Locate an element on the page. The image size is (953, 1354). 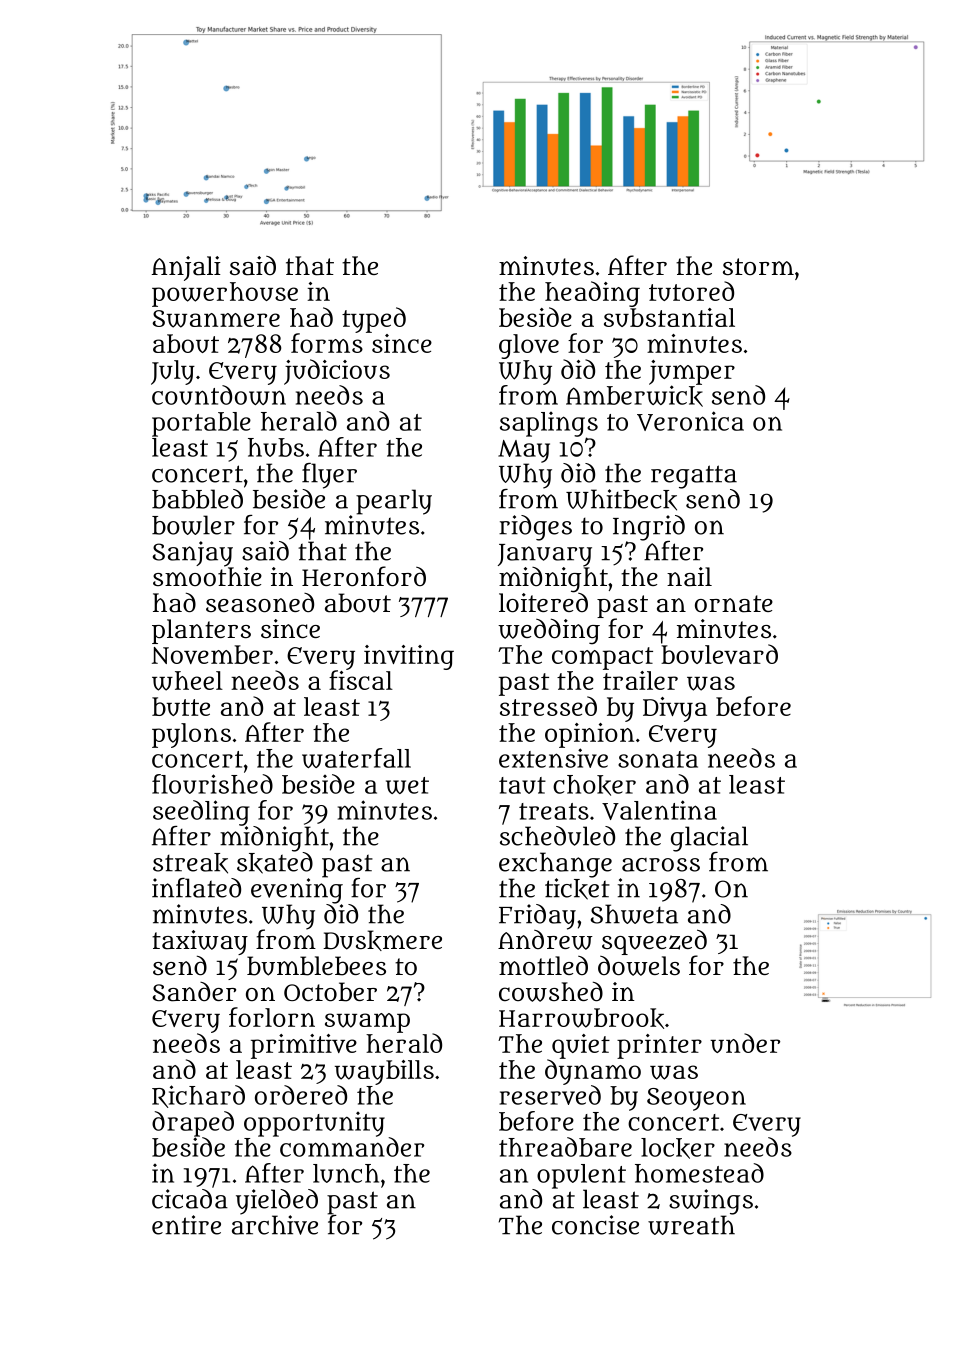
ridges is located at coordinates (535, 528).
